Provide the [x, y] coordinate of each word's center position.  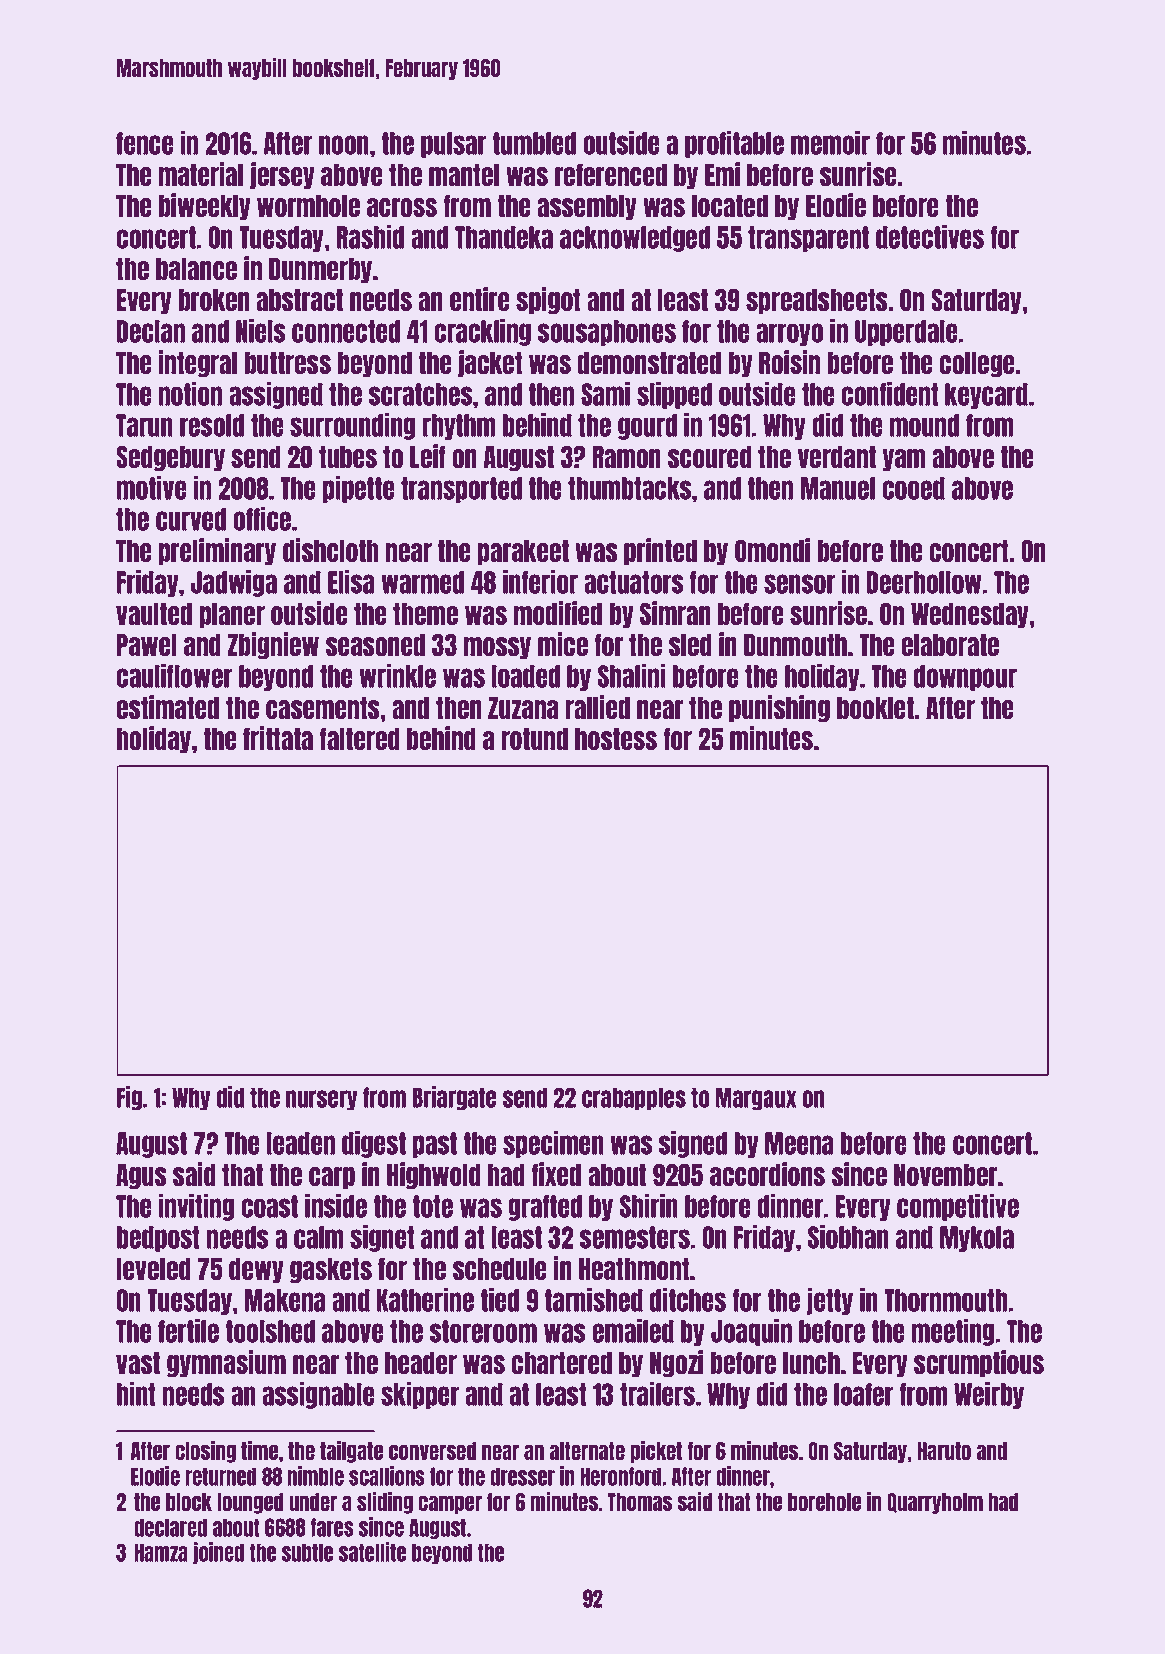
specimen [553, 1144]
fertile [188, 1330]
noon [344, 145]
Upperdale [906, 333]
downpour [965, 678]
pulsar [454, 145]
